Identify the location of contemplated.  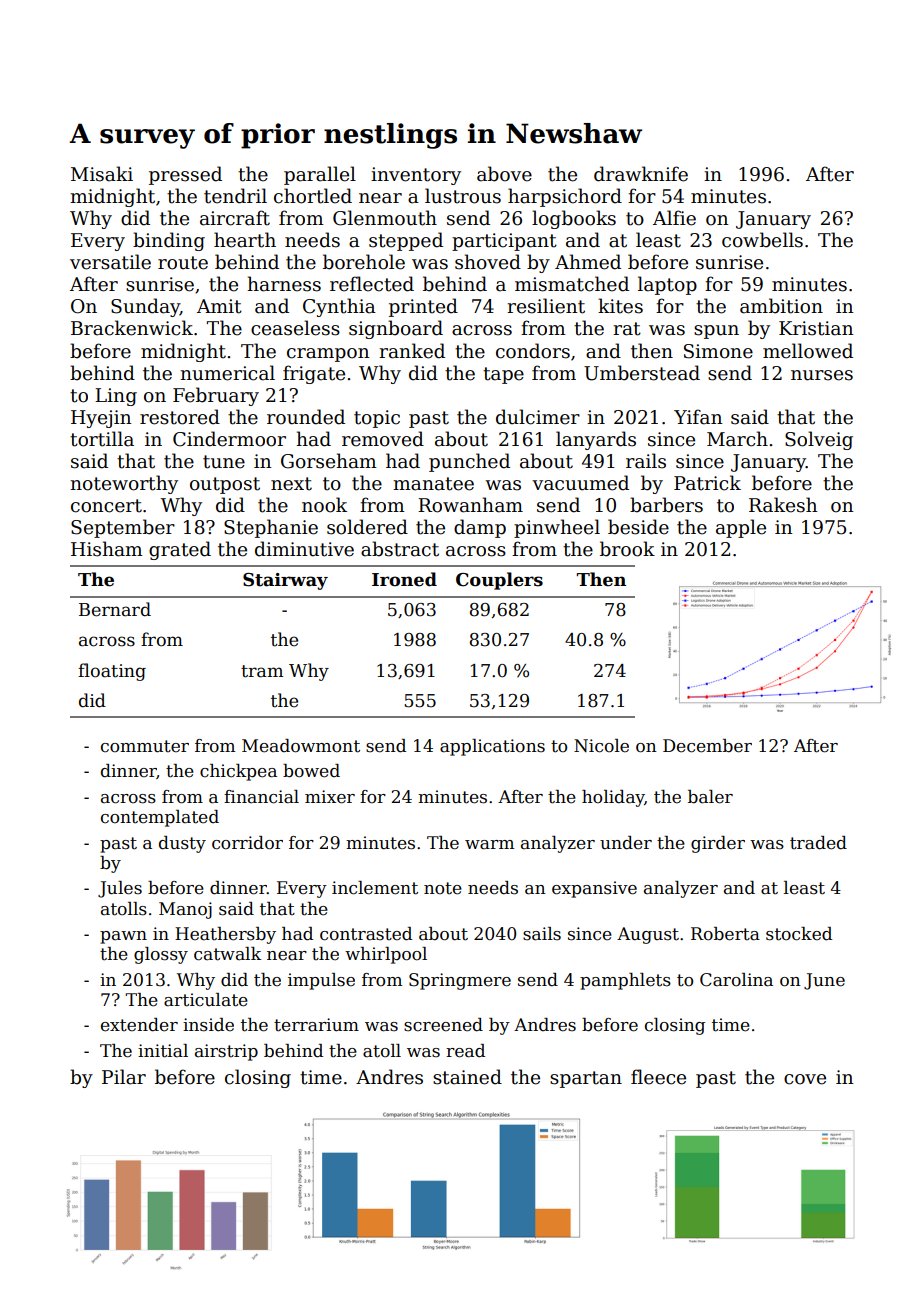
(160, 818).
